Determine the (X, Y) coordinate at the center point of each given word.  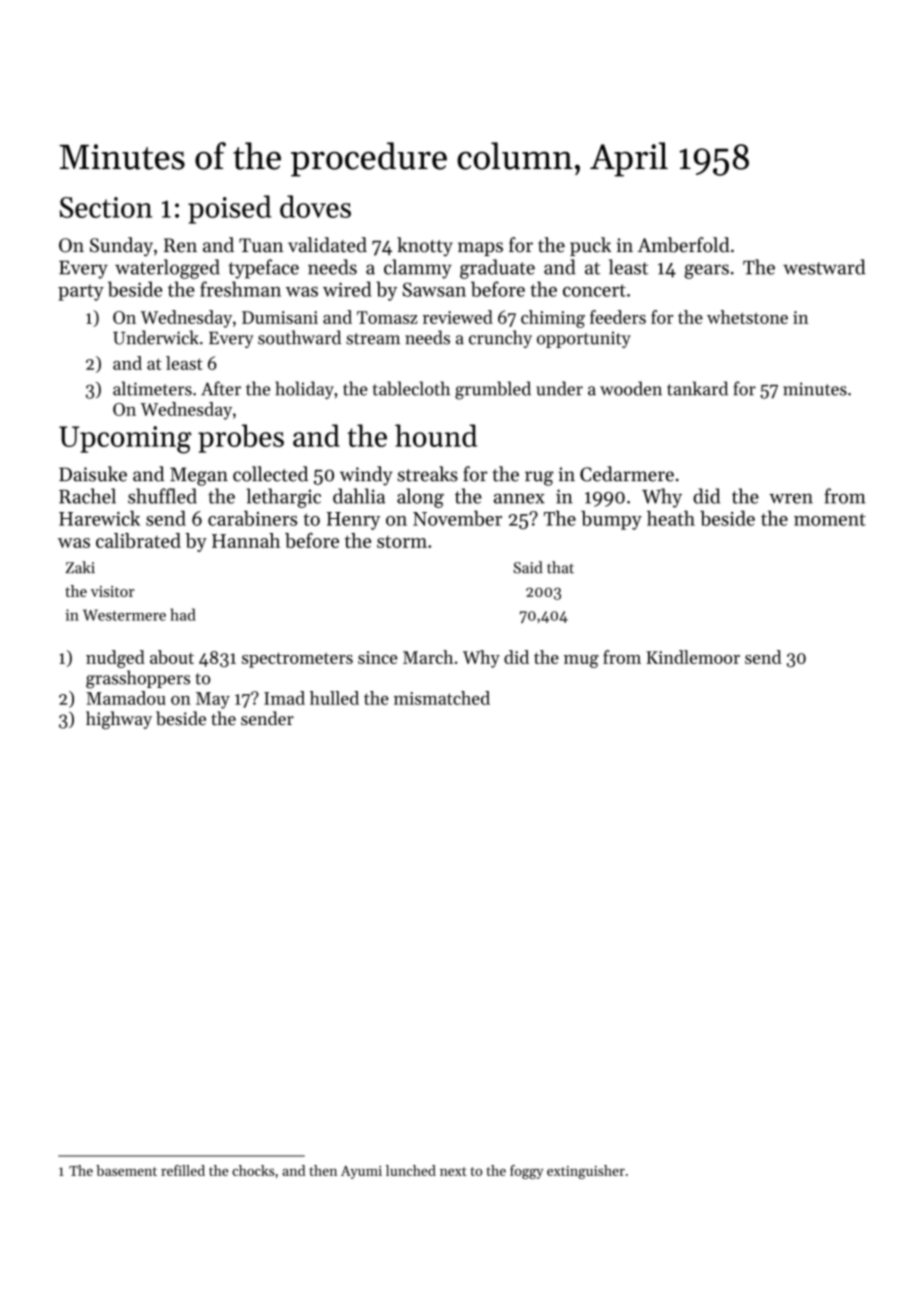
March (428, 657)
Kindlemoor (693, 657)
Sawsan (434, 289)
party (81, 292)
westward (824, 267)
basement (126, 1170)
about (172, 657)
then (323, 1170)
